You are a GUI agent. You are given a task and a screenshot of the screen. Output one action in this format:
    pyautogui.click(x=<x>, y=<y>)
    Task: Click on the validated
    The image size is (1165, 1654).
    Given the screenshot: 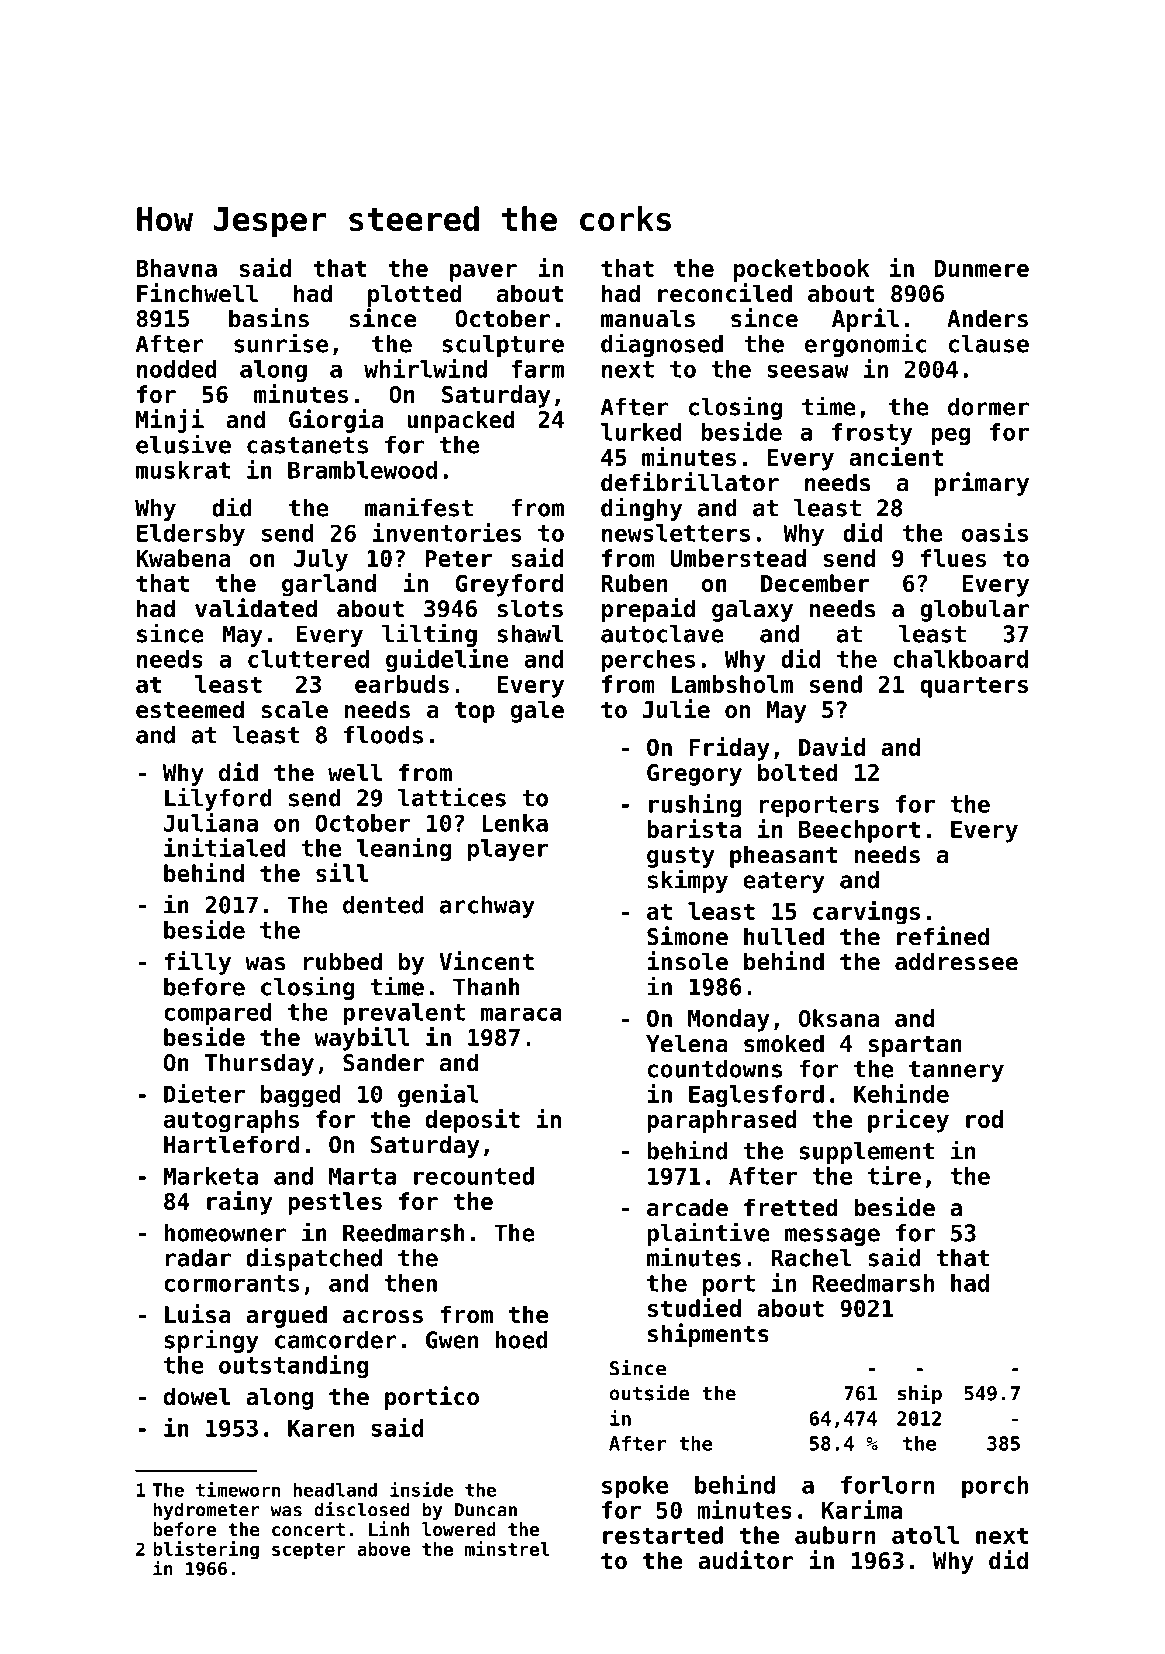 What is the action you would take?
    pyautogui.click(x=256, y=608)
